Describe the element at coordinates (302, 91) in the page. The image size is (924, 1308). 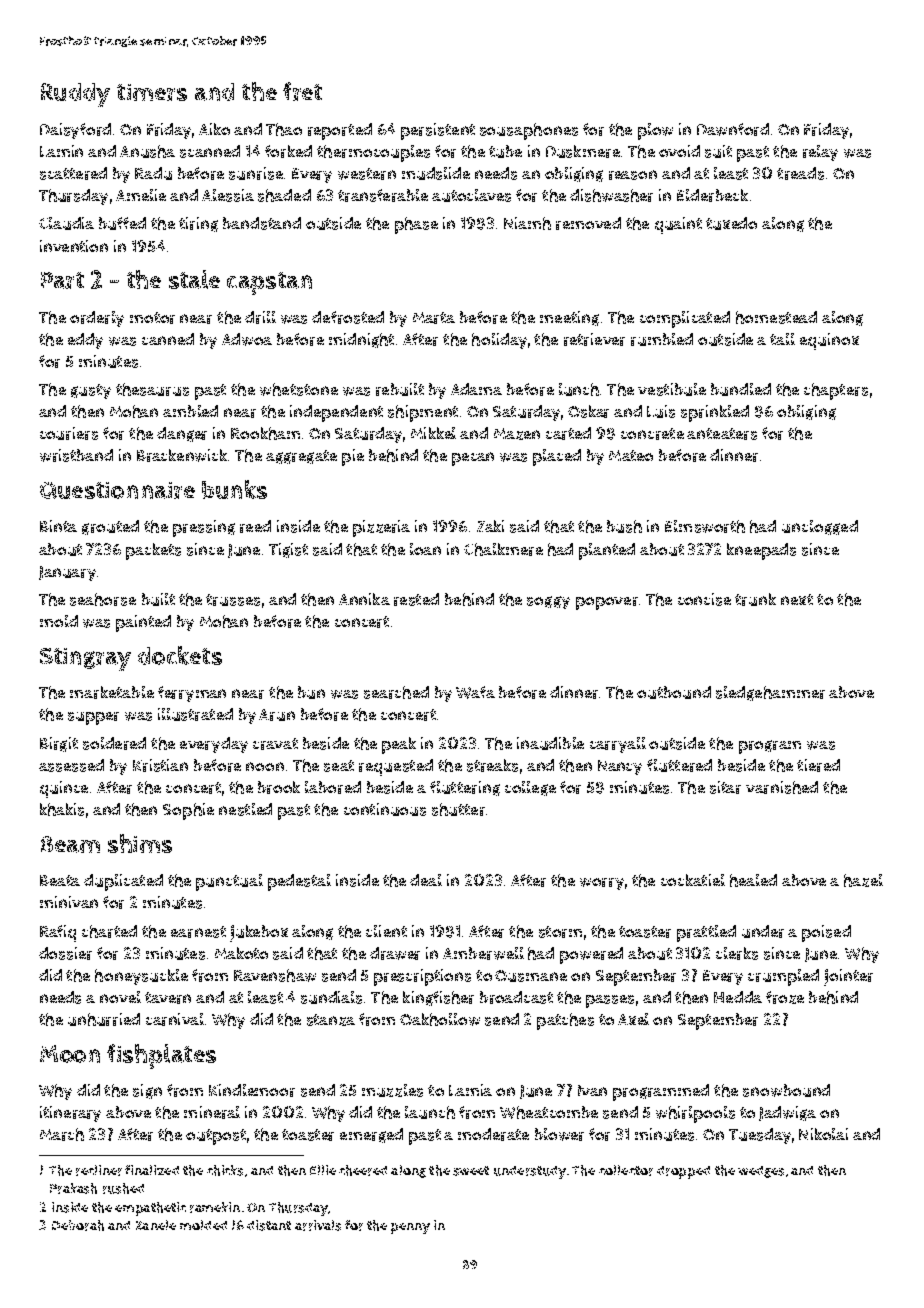
I see `fret` at that location.
